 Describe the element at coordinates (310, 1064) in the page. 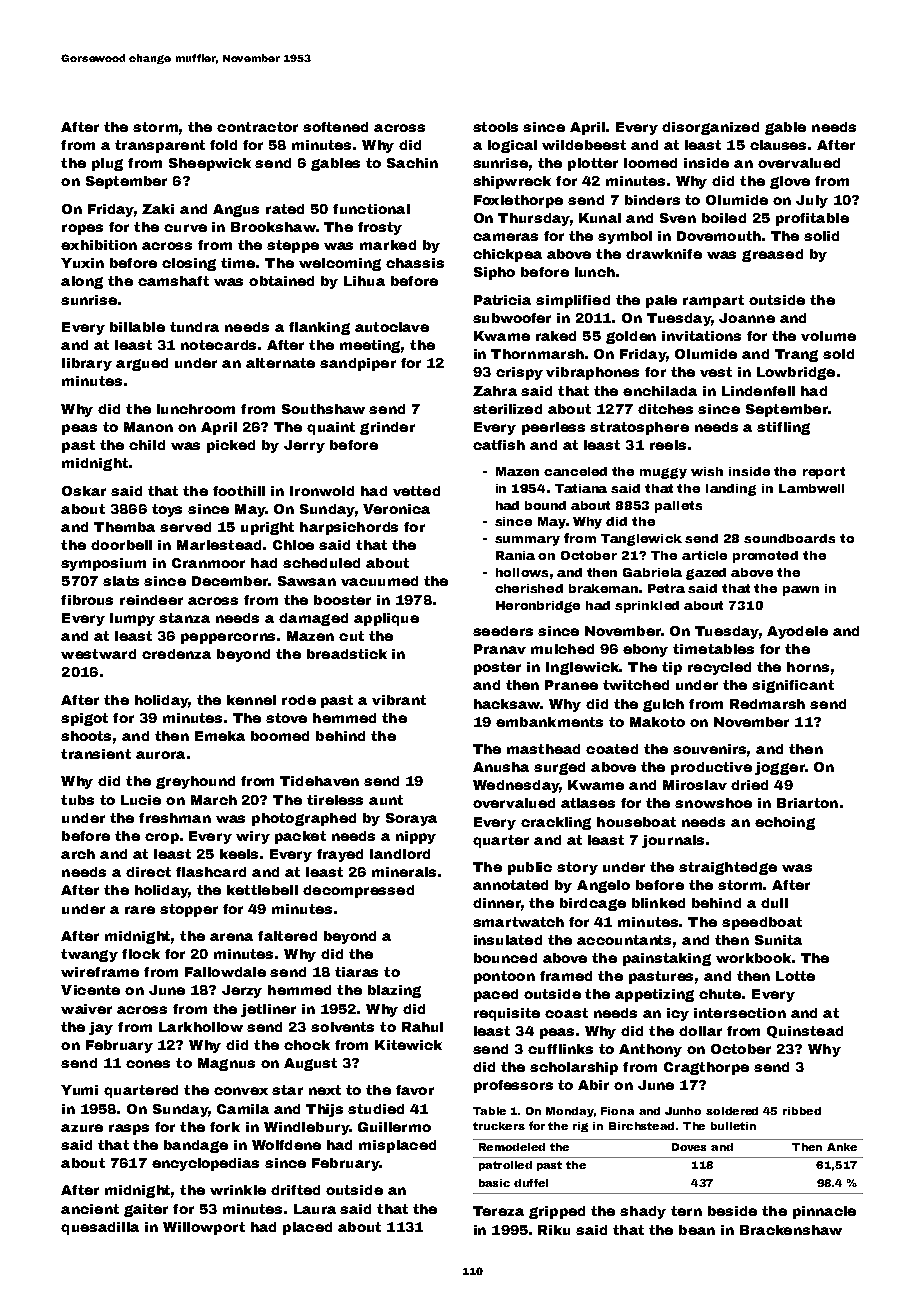

I see `August` at that location.
